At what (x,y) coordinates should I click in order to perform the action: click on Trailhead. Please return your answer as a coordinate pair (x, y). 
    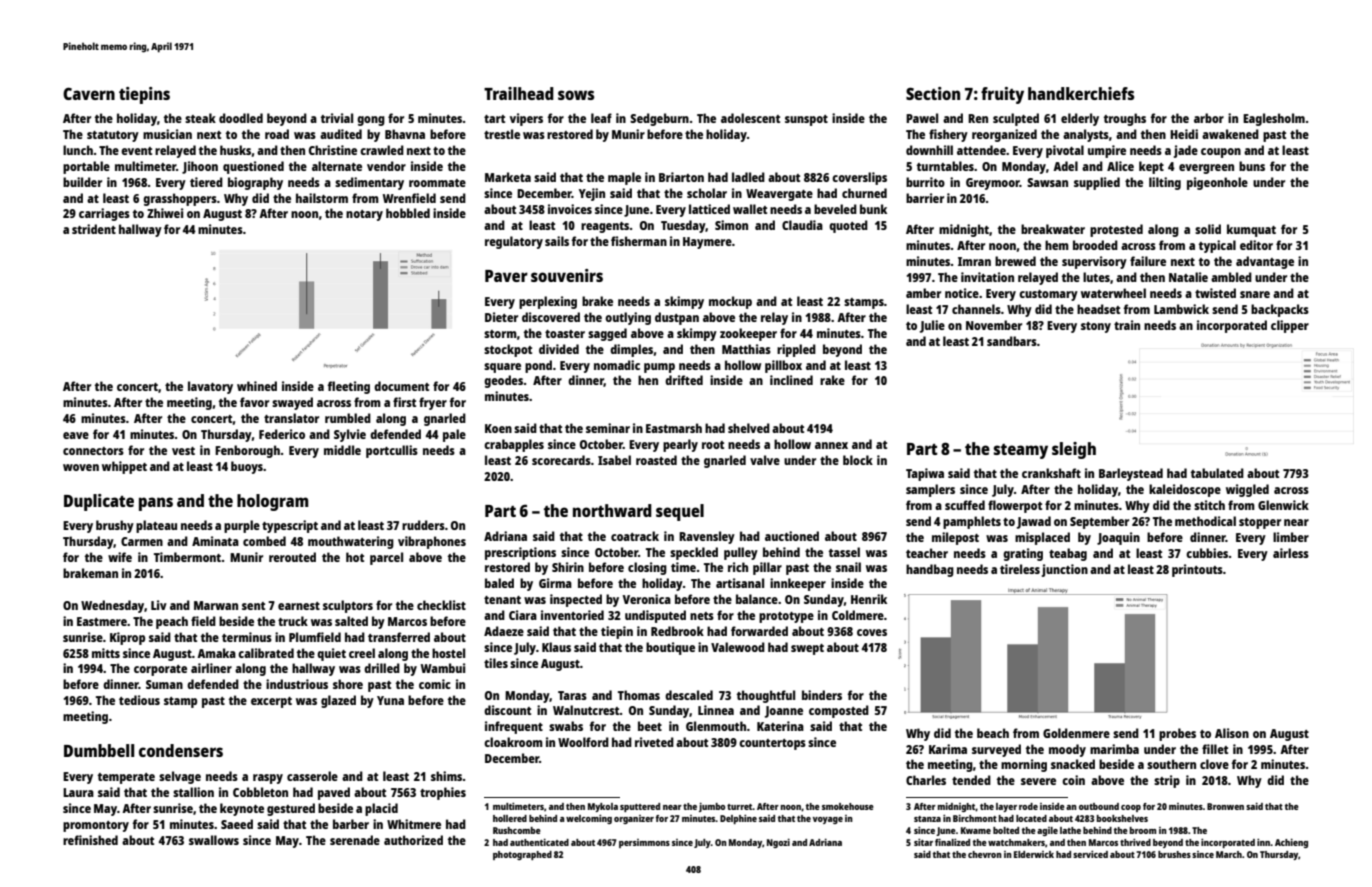
    Looking at the image, I should click on (519, 93).
